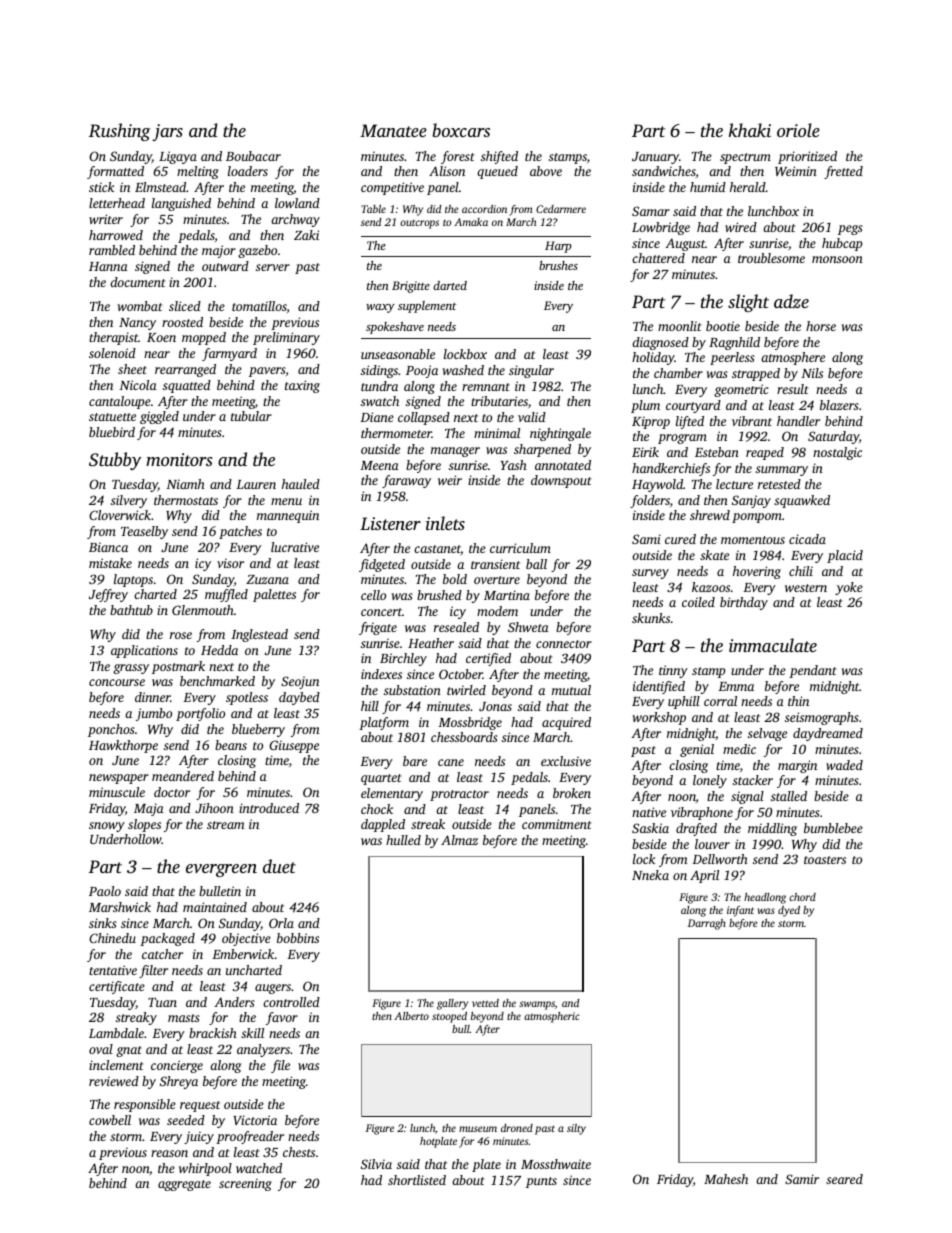 This document has width=952, height=1233. I want to click on brushes, so click(558, 265).
